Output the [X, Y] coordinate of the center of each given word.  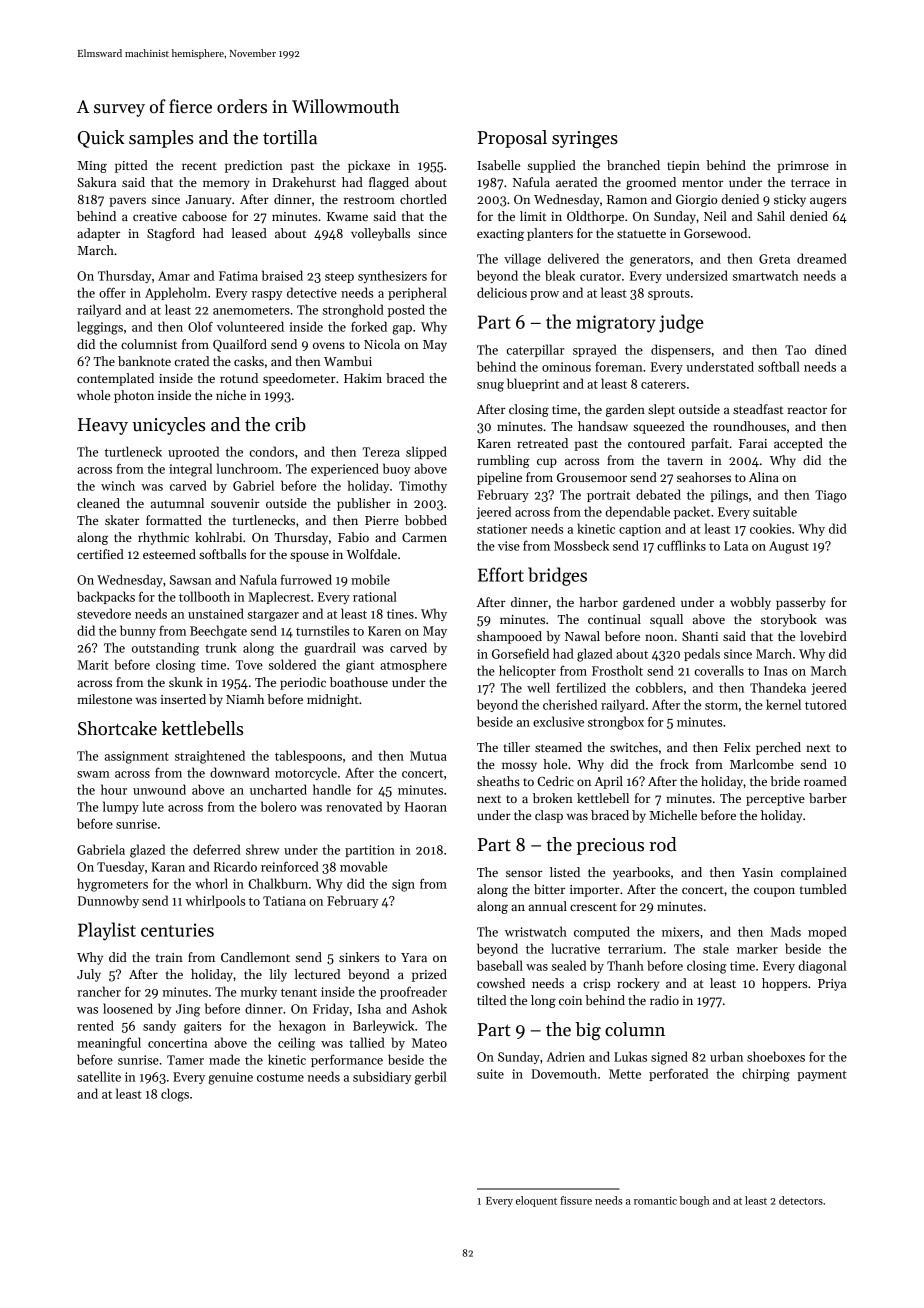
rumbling [503, 461]
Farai [753, 443]
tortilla [290, 137]
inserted [183, 699]
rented [95, 1025]
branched [633, 165]
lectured [317, 974]
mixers [680, 932]
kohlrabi [218, 537]
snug [490, 387]
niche [231, 395]
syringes [585, 140]
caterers [663, 384]
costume [280, 1078]
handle [332, 789]
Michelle [673, 815]
